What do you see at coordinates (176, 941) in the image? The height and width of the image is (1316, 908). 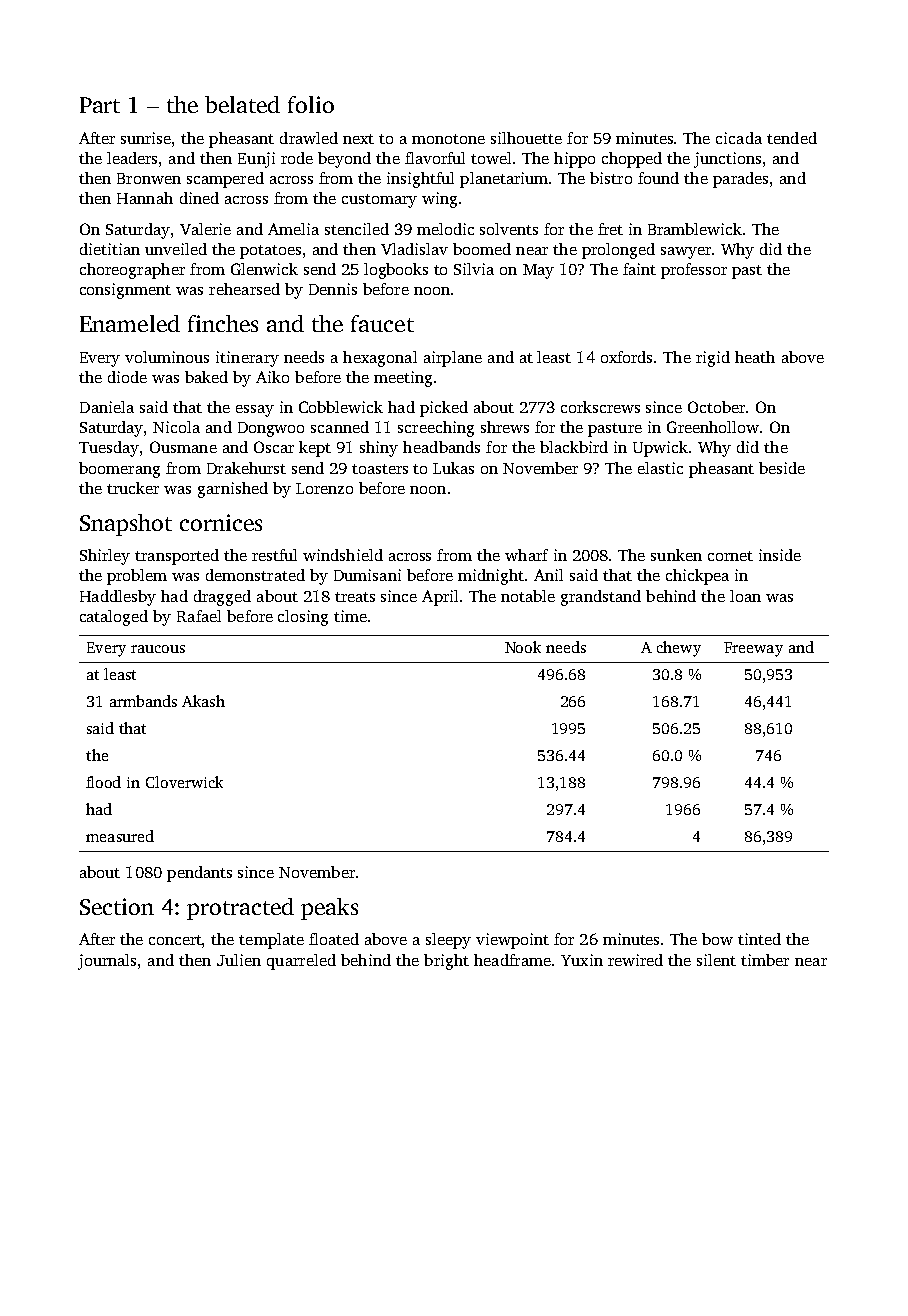 I see `concert` at bounding box center [176, 941].
